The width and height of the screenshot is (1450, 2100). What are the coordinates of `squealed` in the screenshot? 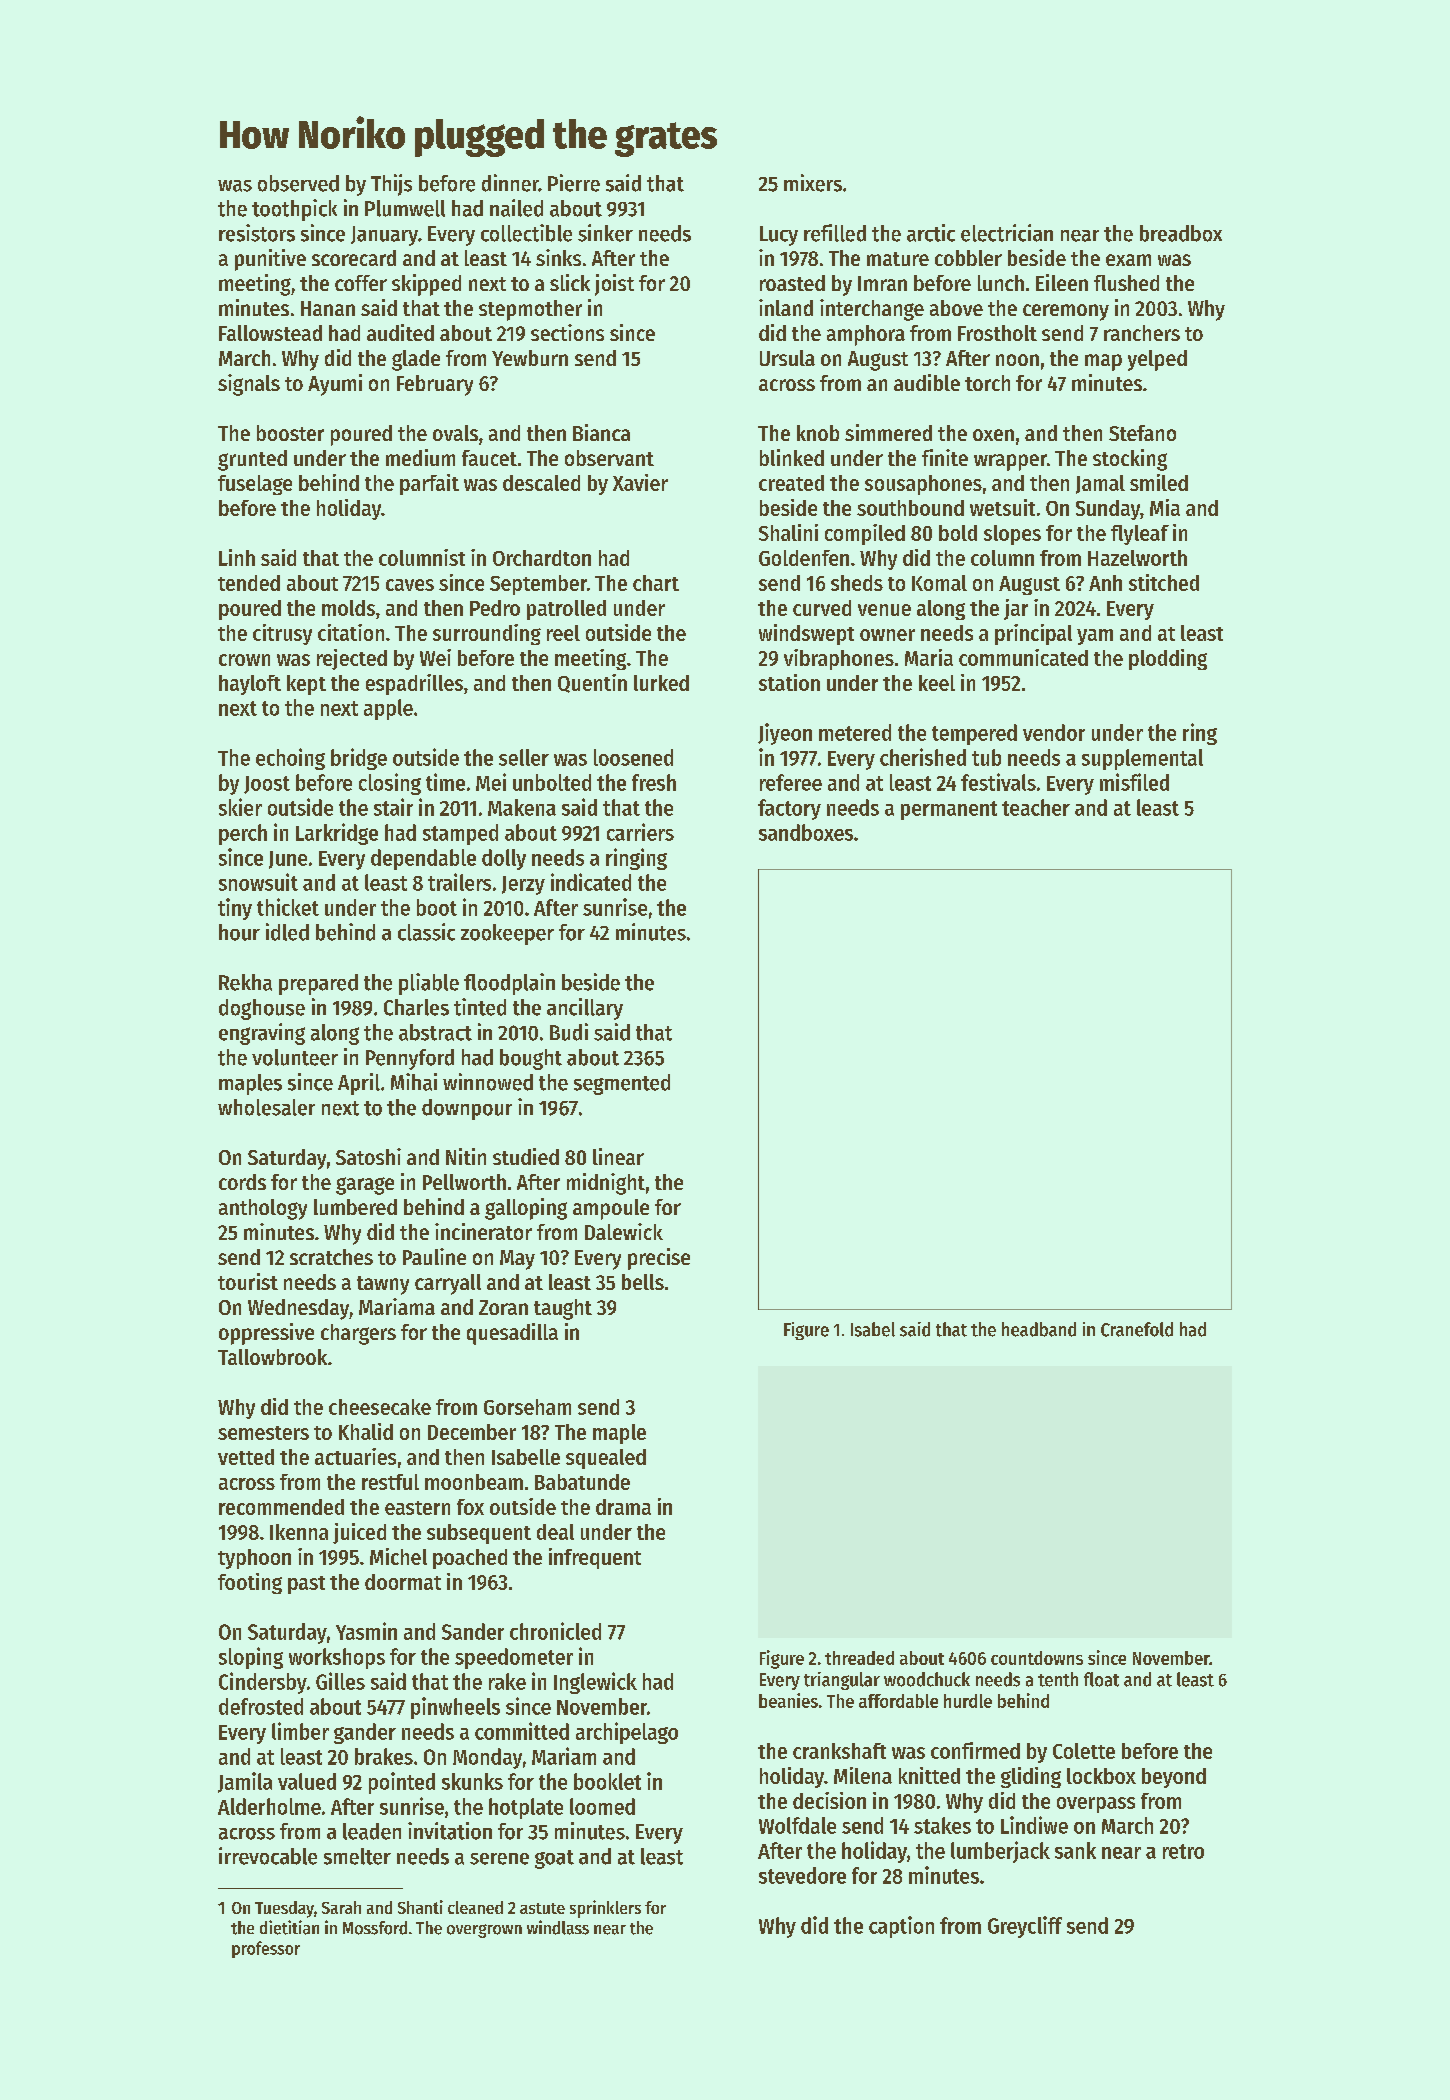 It's located at (606, 1459).
